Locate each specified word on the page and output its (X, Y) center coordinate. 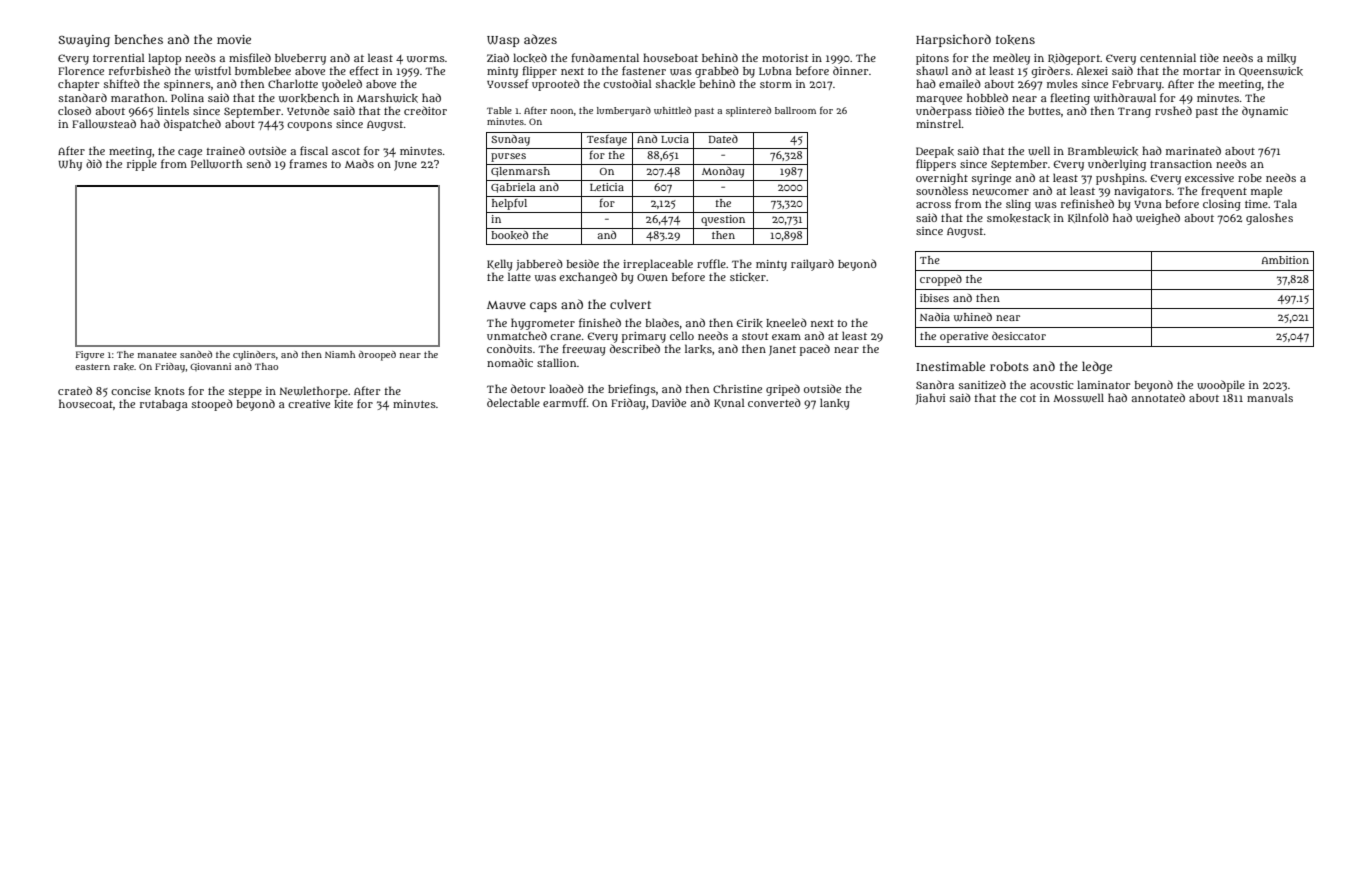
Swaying (84, 41)
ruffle (711, 263)
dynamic (1265, 112)
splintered (748, 112)
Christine (737, 388)
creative (309, 404)
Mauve (506, 305)
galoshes (1269, 219)
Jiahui (930, 399)
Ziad (498, 57)
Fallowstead (104, 124)
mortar (1202, 71)
